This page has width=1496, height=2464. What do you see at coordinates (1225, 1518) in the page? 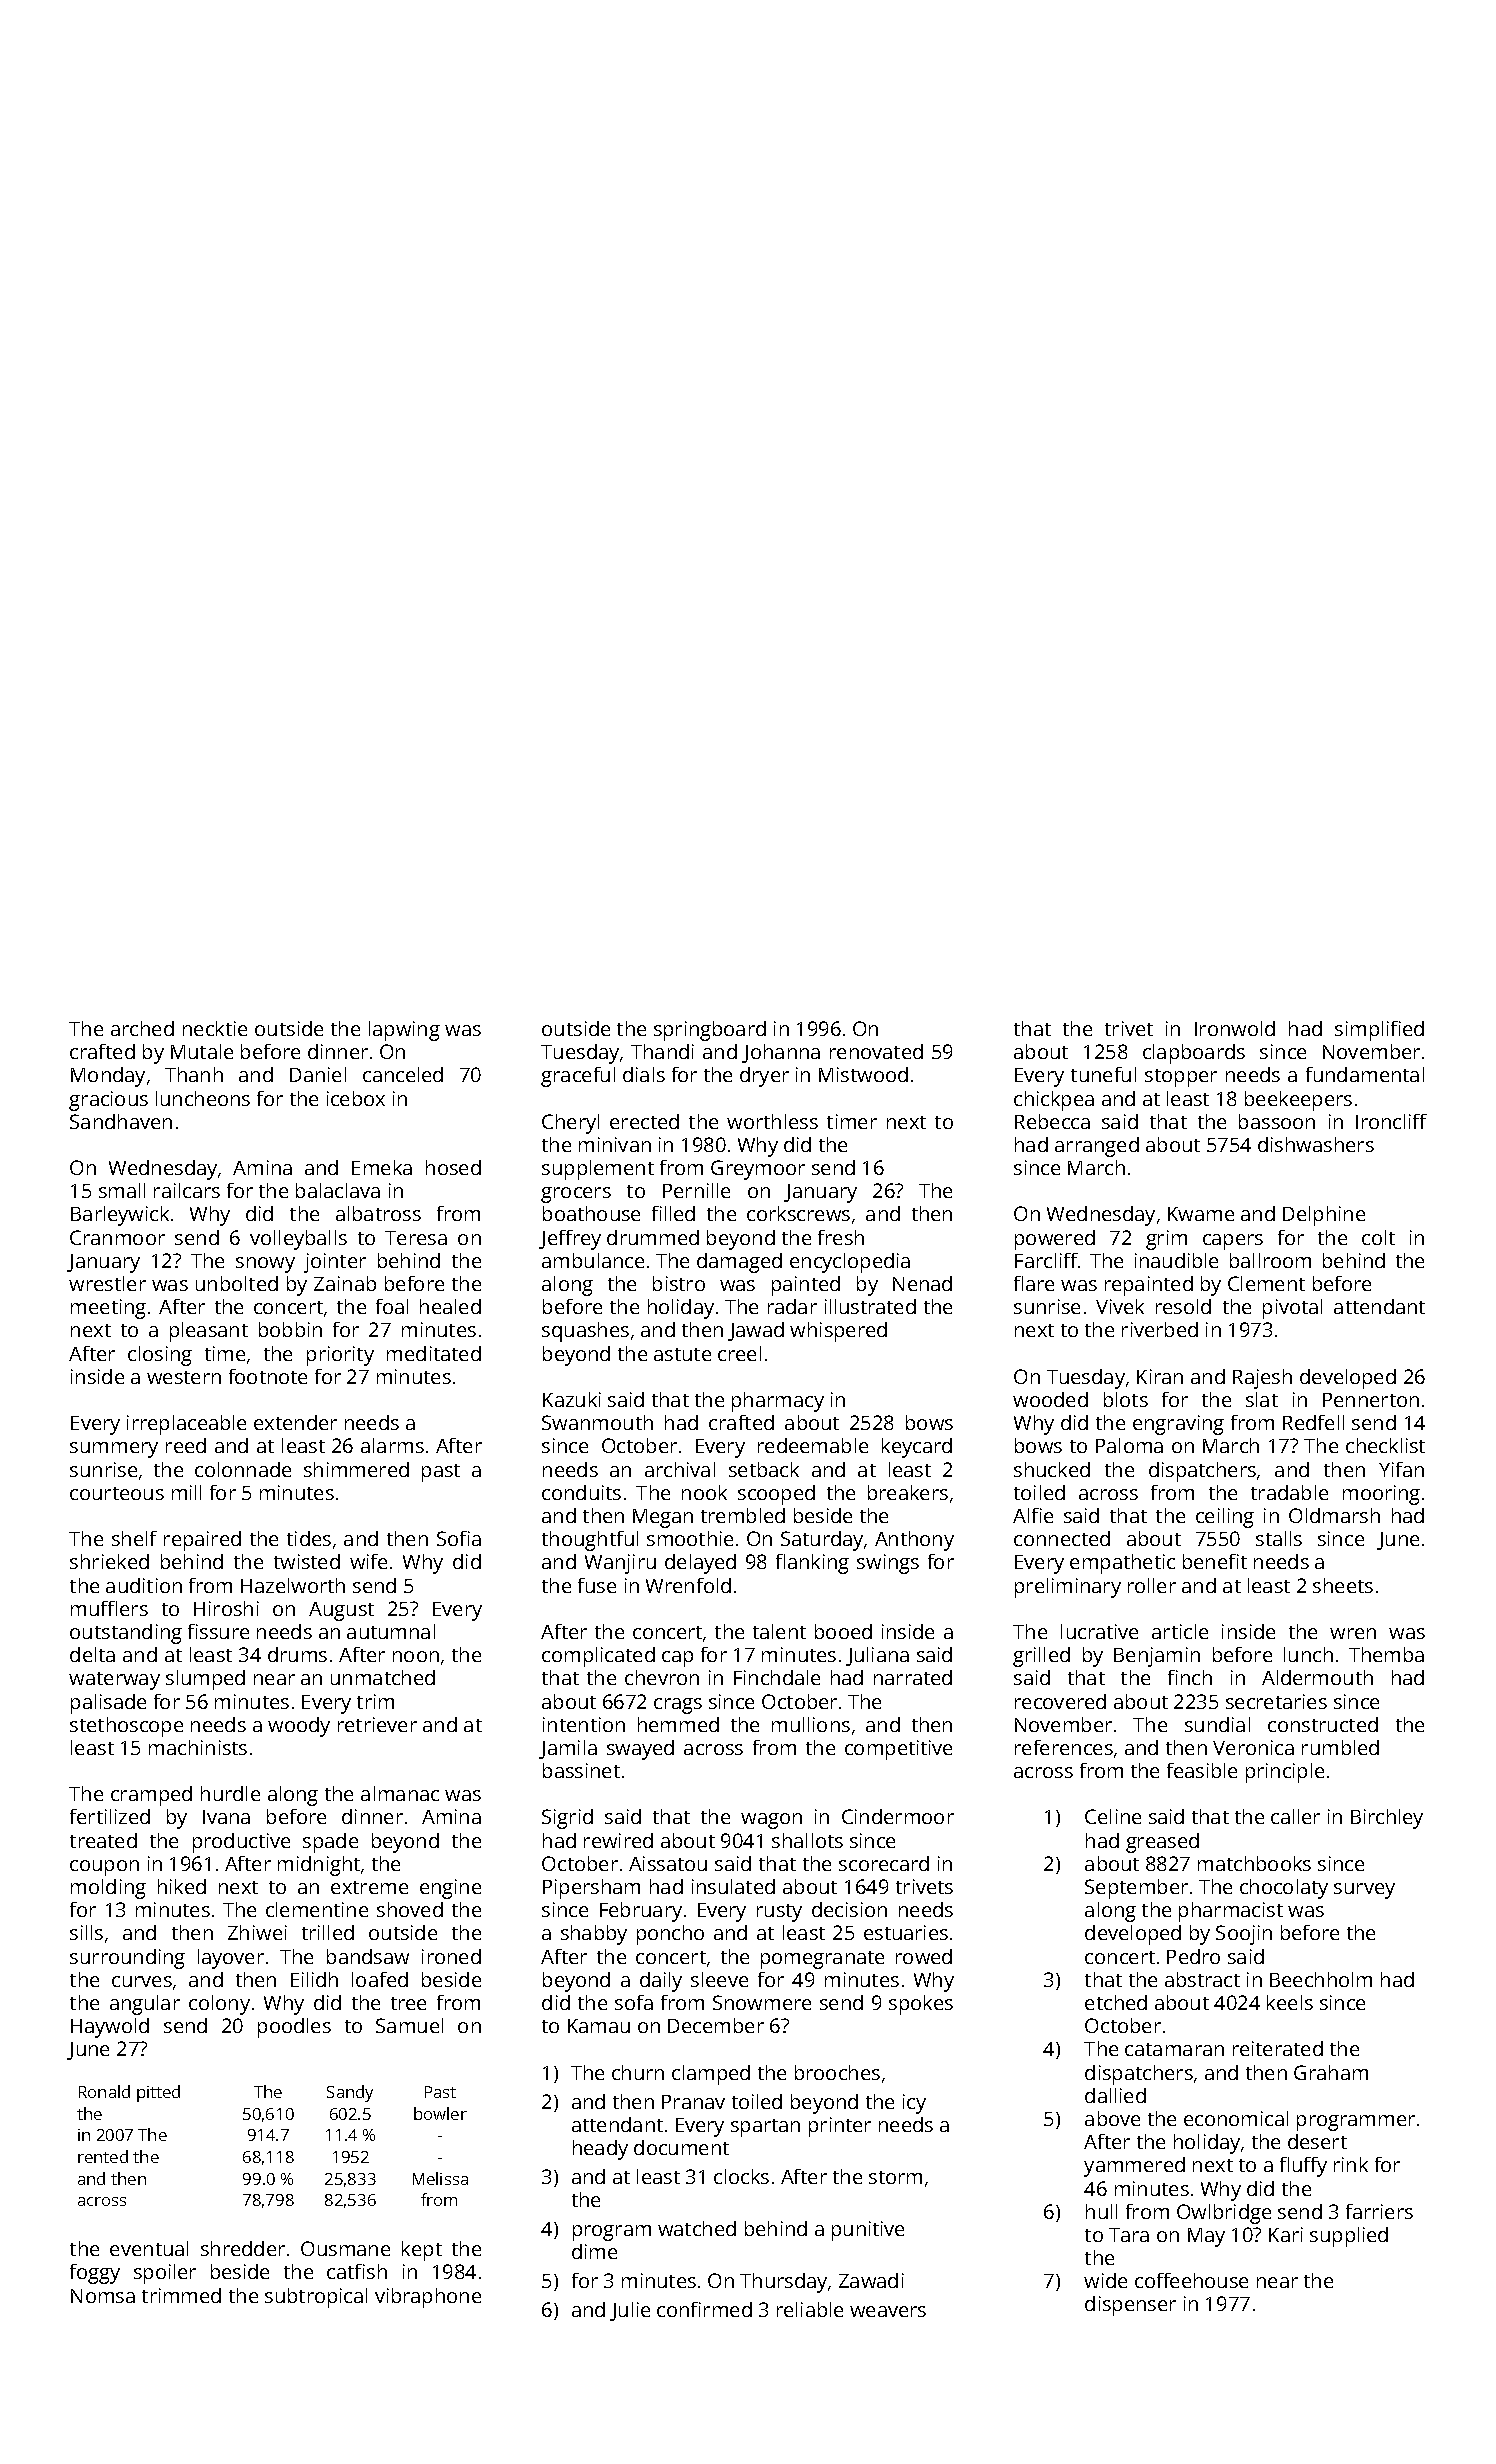
I see `ceiling` at bounding box center [1225, 1518].
